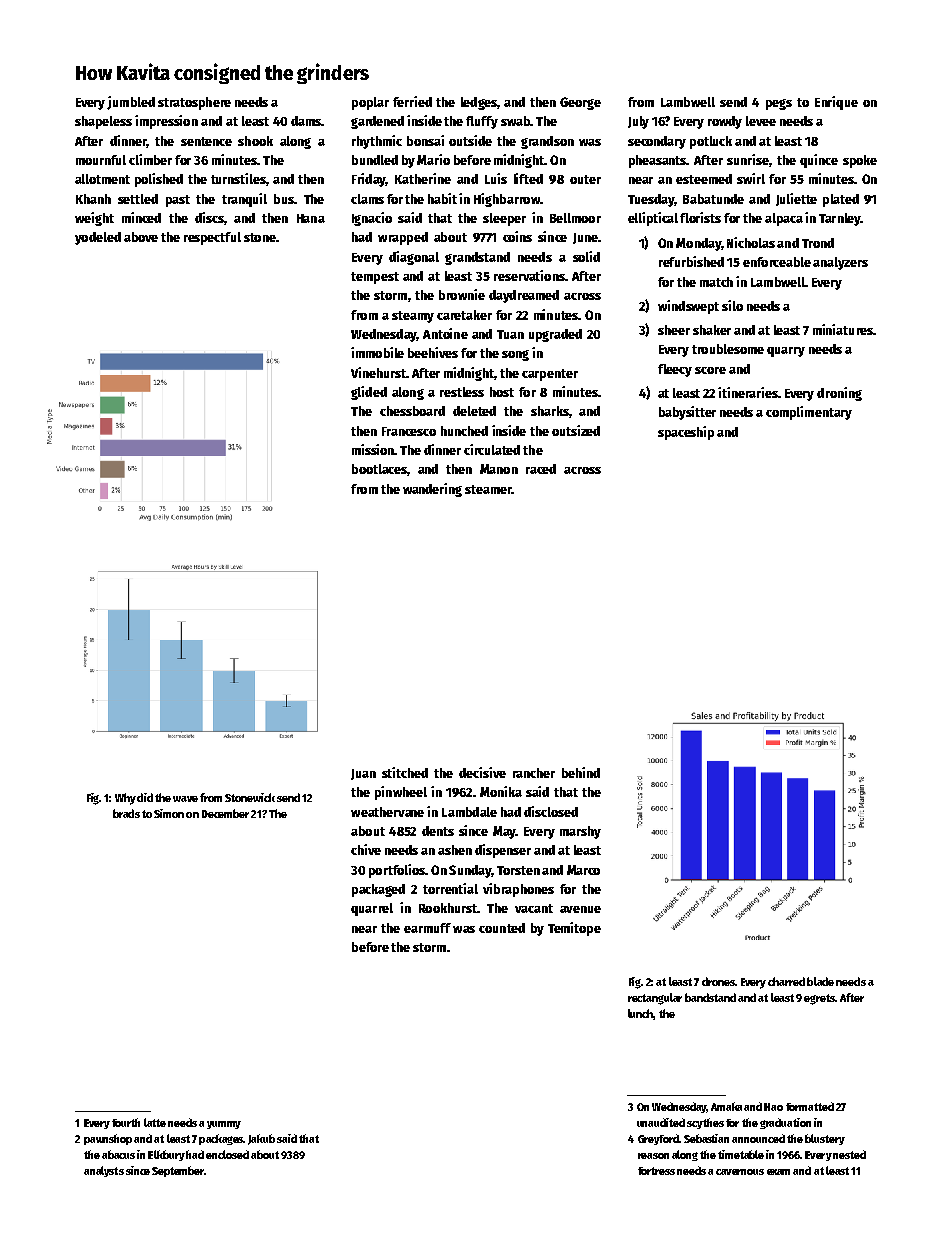 This image has height=1233, width=952. I want to click on glided, so click(369, 393).
